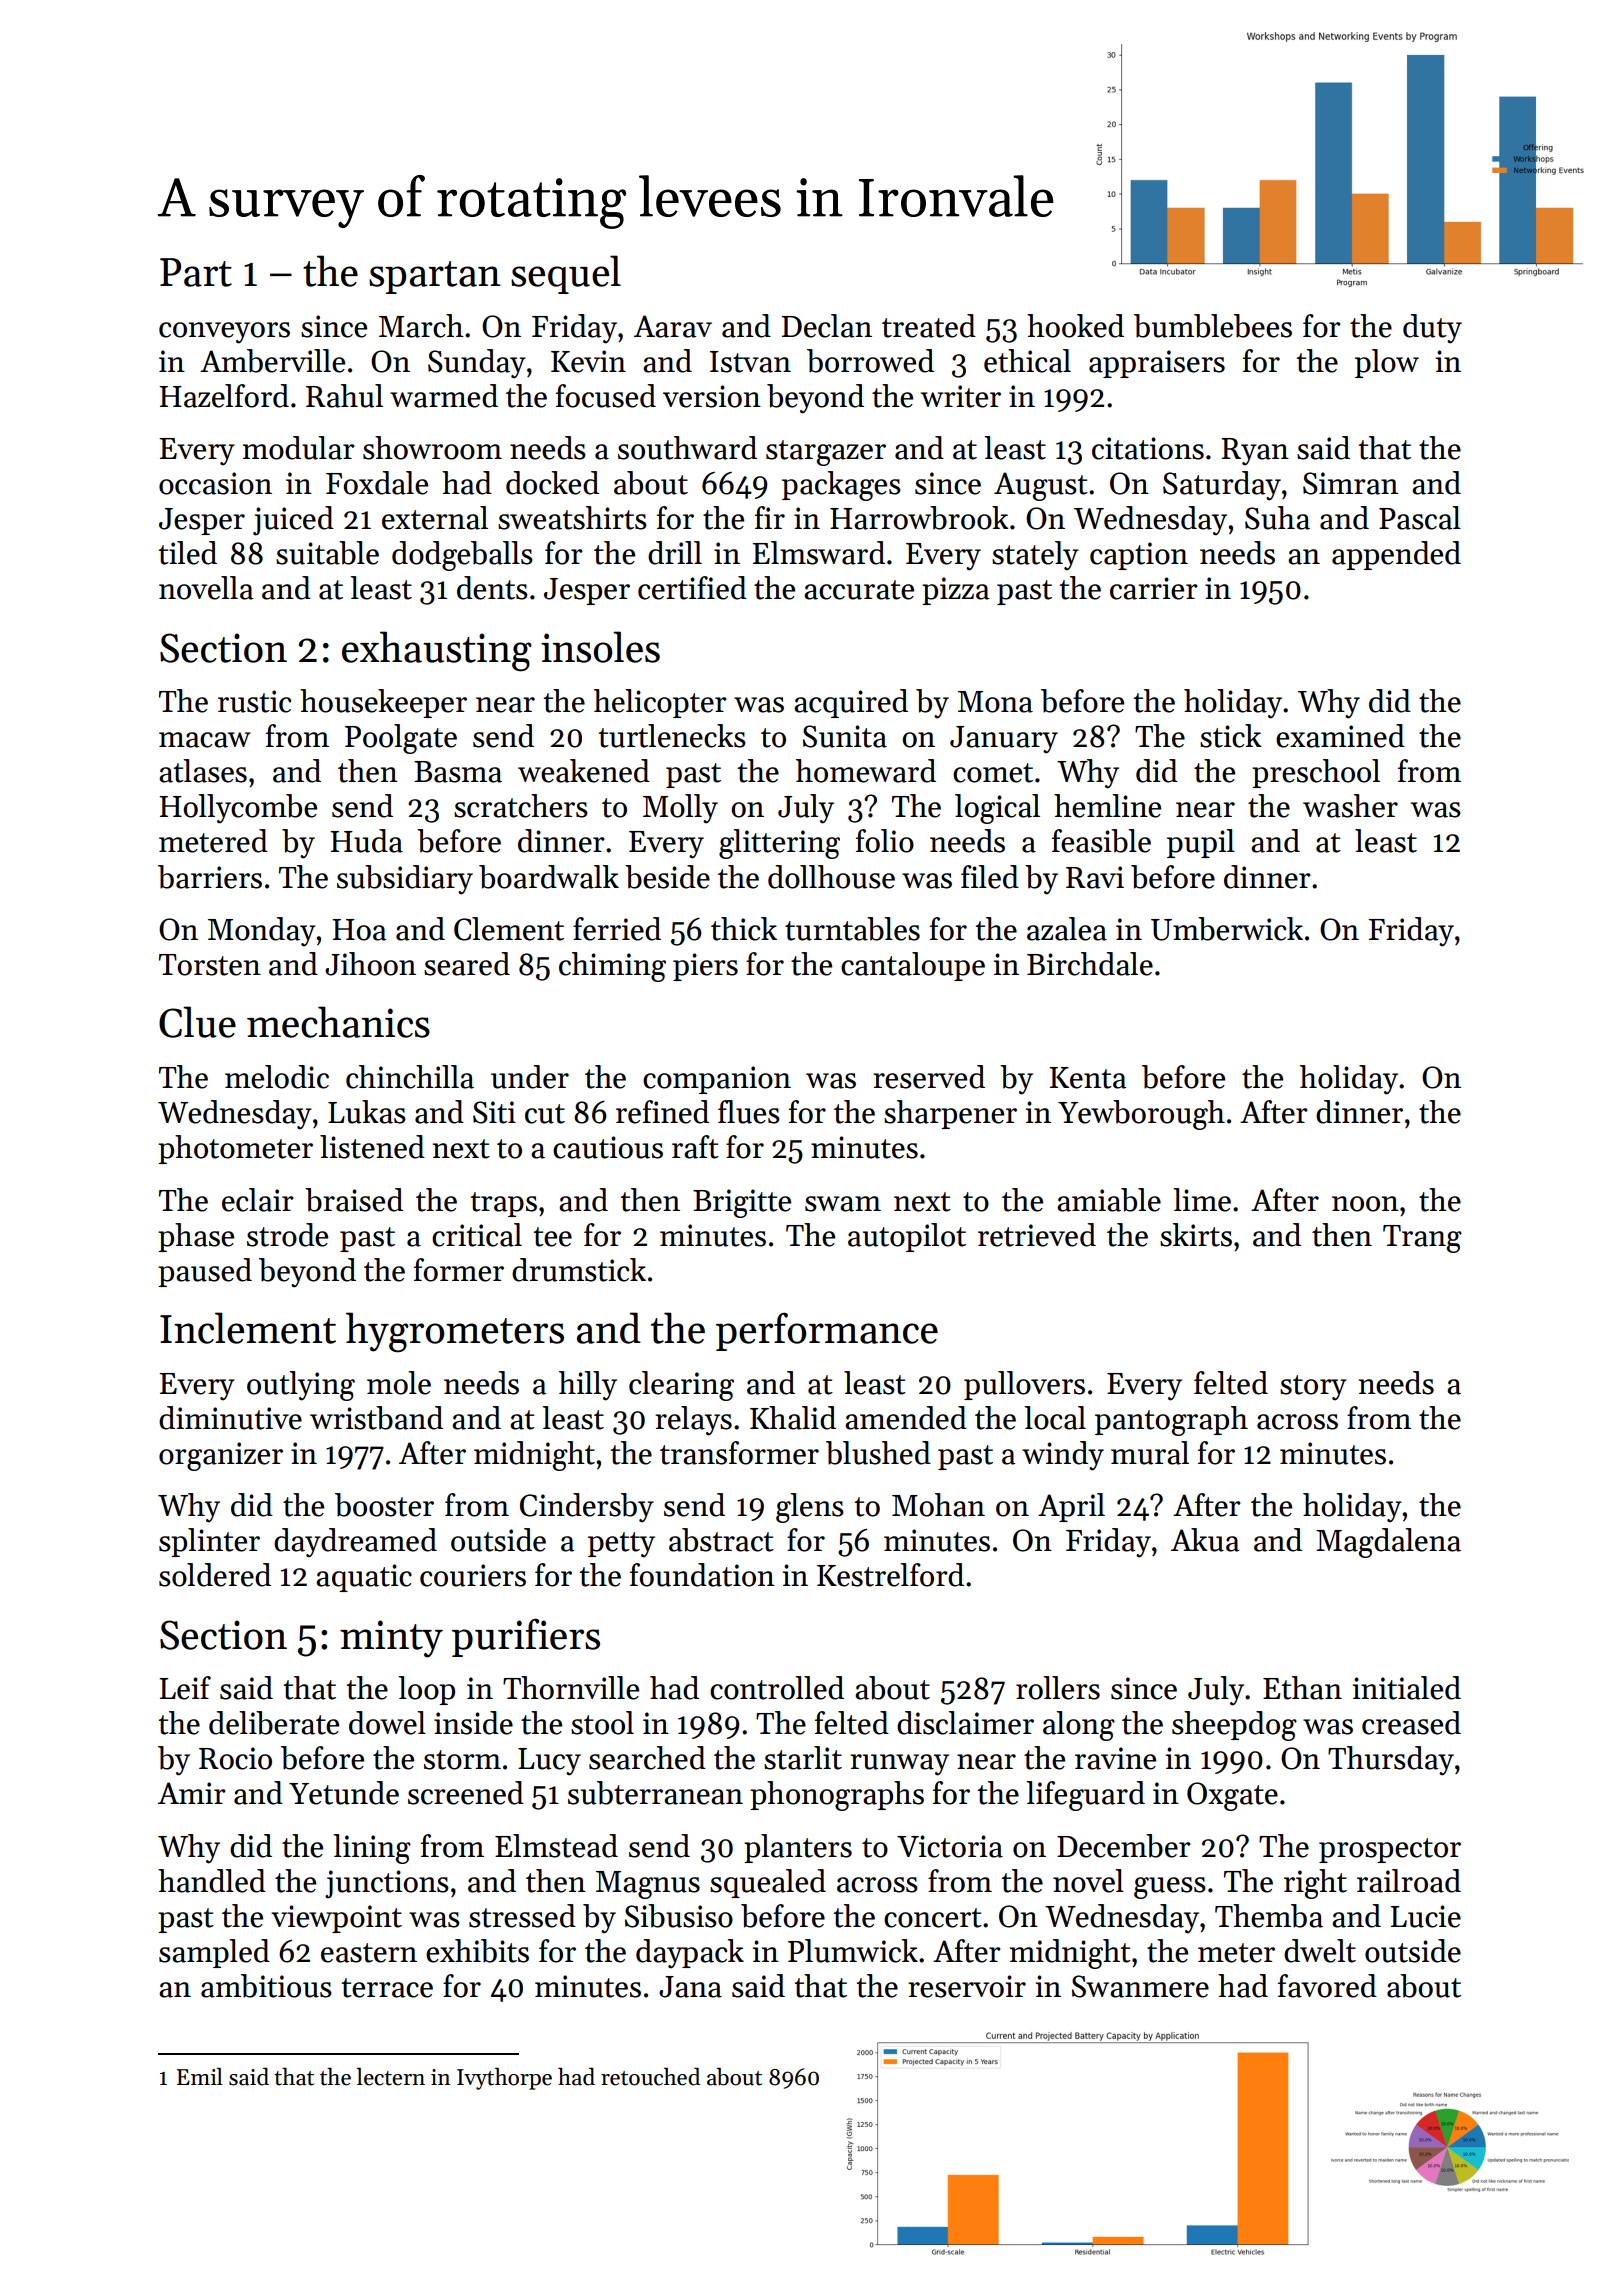  Describe the element at coordinates (750, 362) in the document. I see `Istvan` at that location.
